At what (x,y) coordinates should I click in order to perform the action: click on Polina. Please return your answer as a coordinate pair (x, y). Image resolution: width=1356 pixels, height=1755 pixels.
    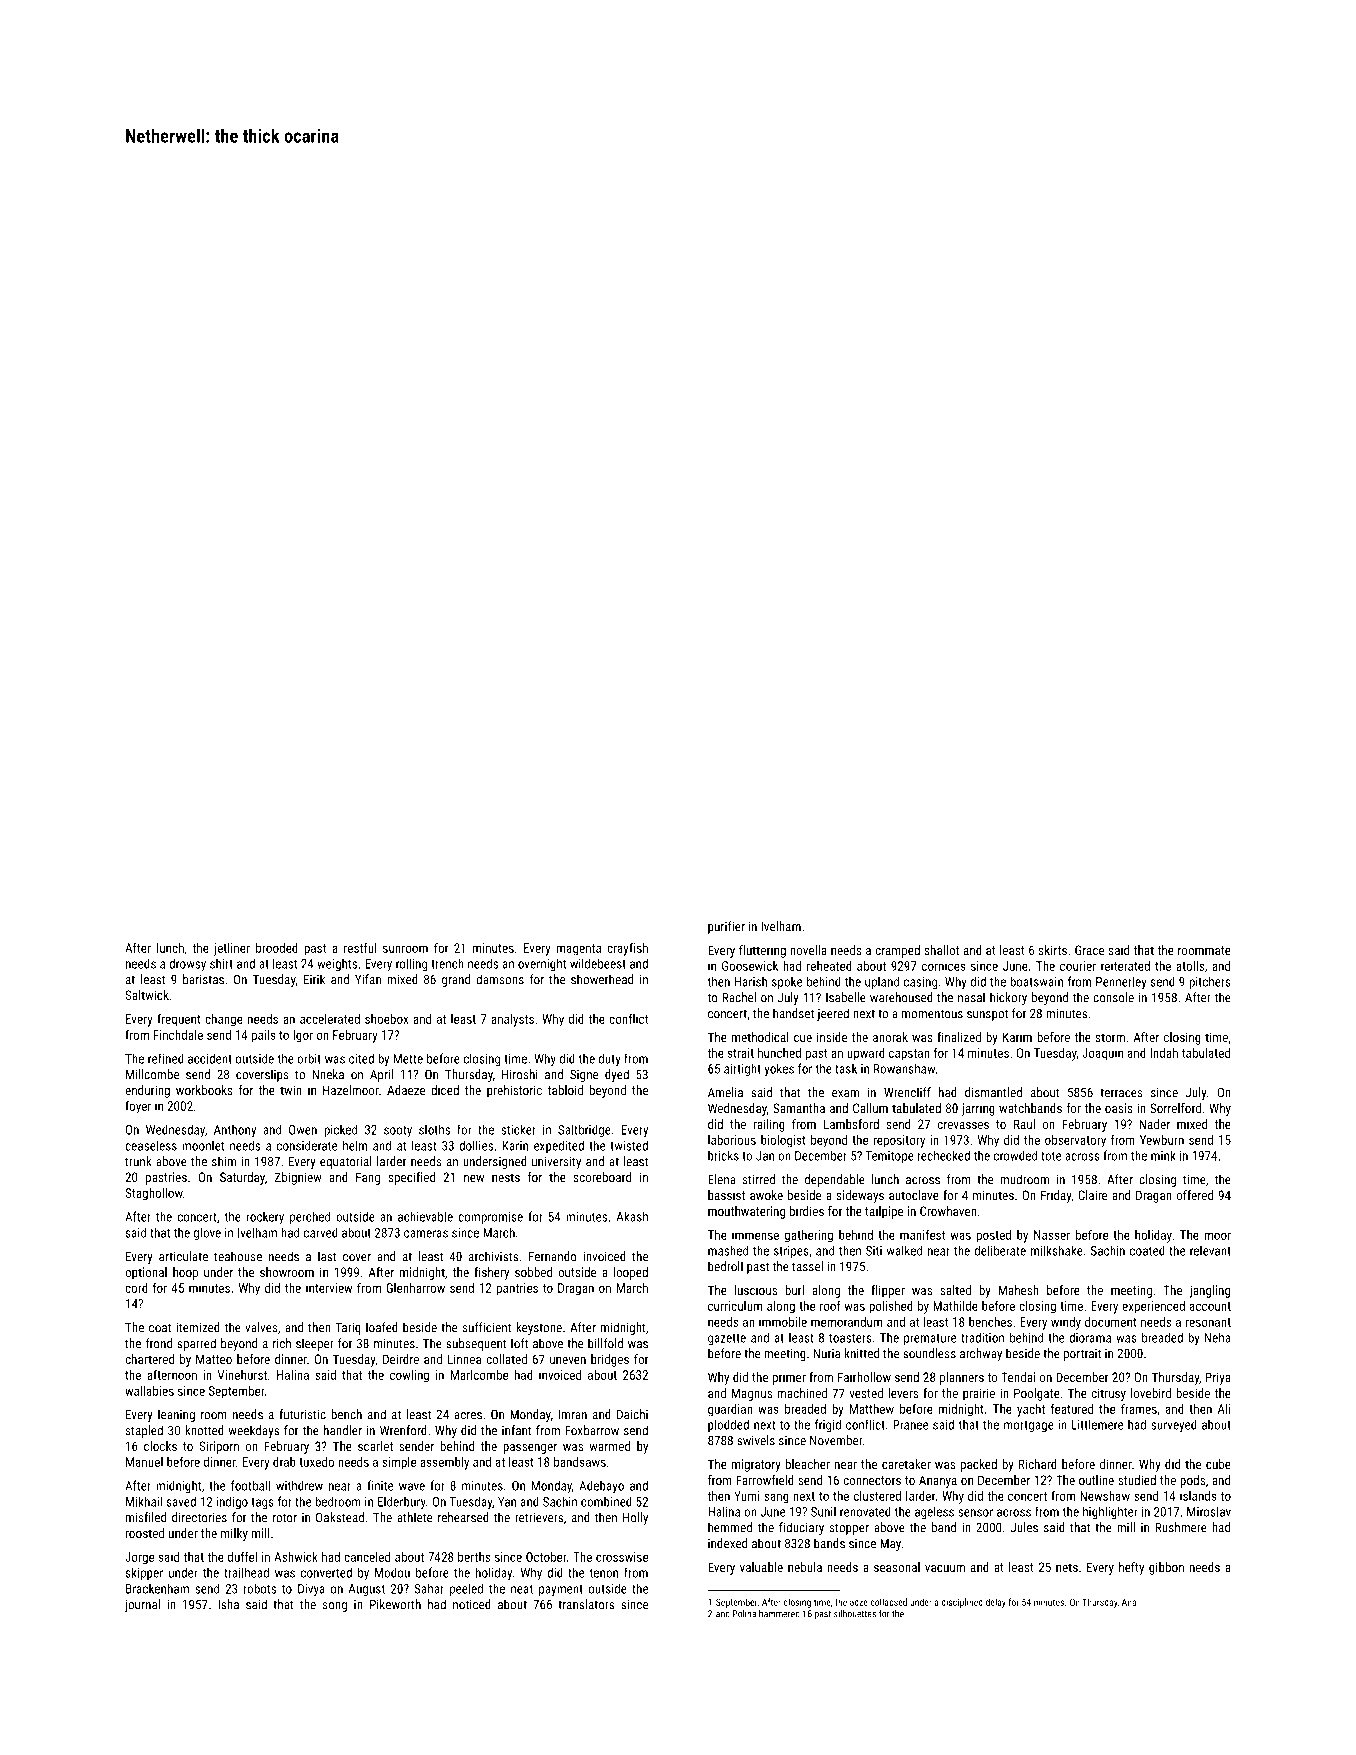
    Looking at the image, I should click on (744, 1614).
